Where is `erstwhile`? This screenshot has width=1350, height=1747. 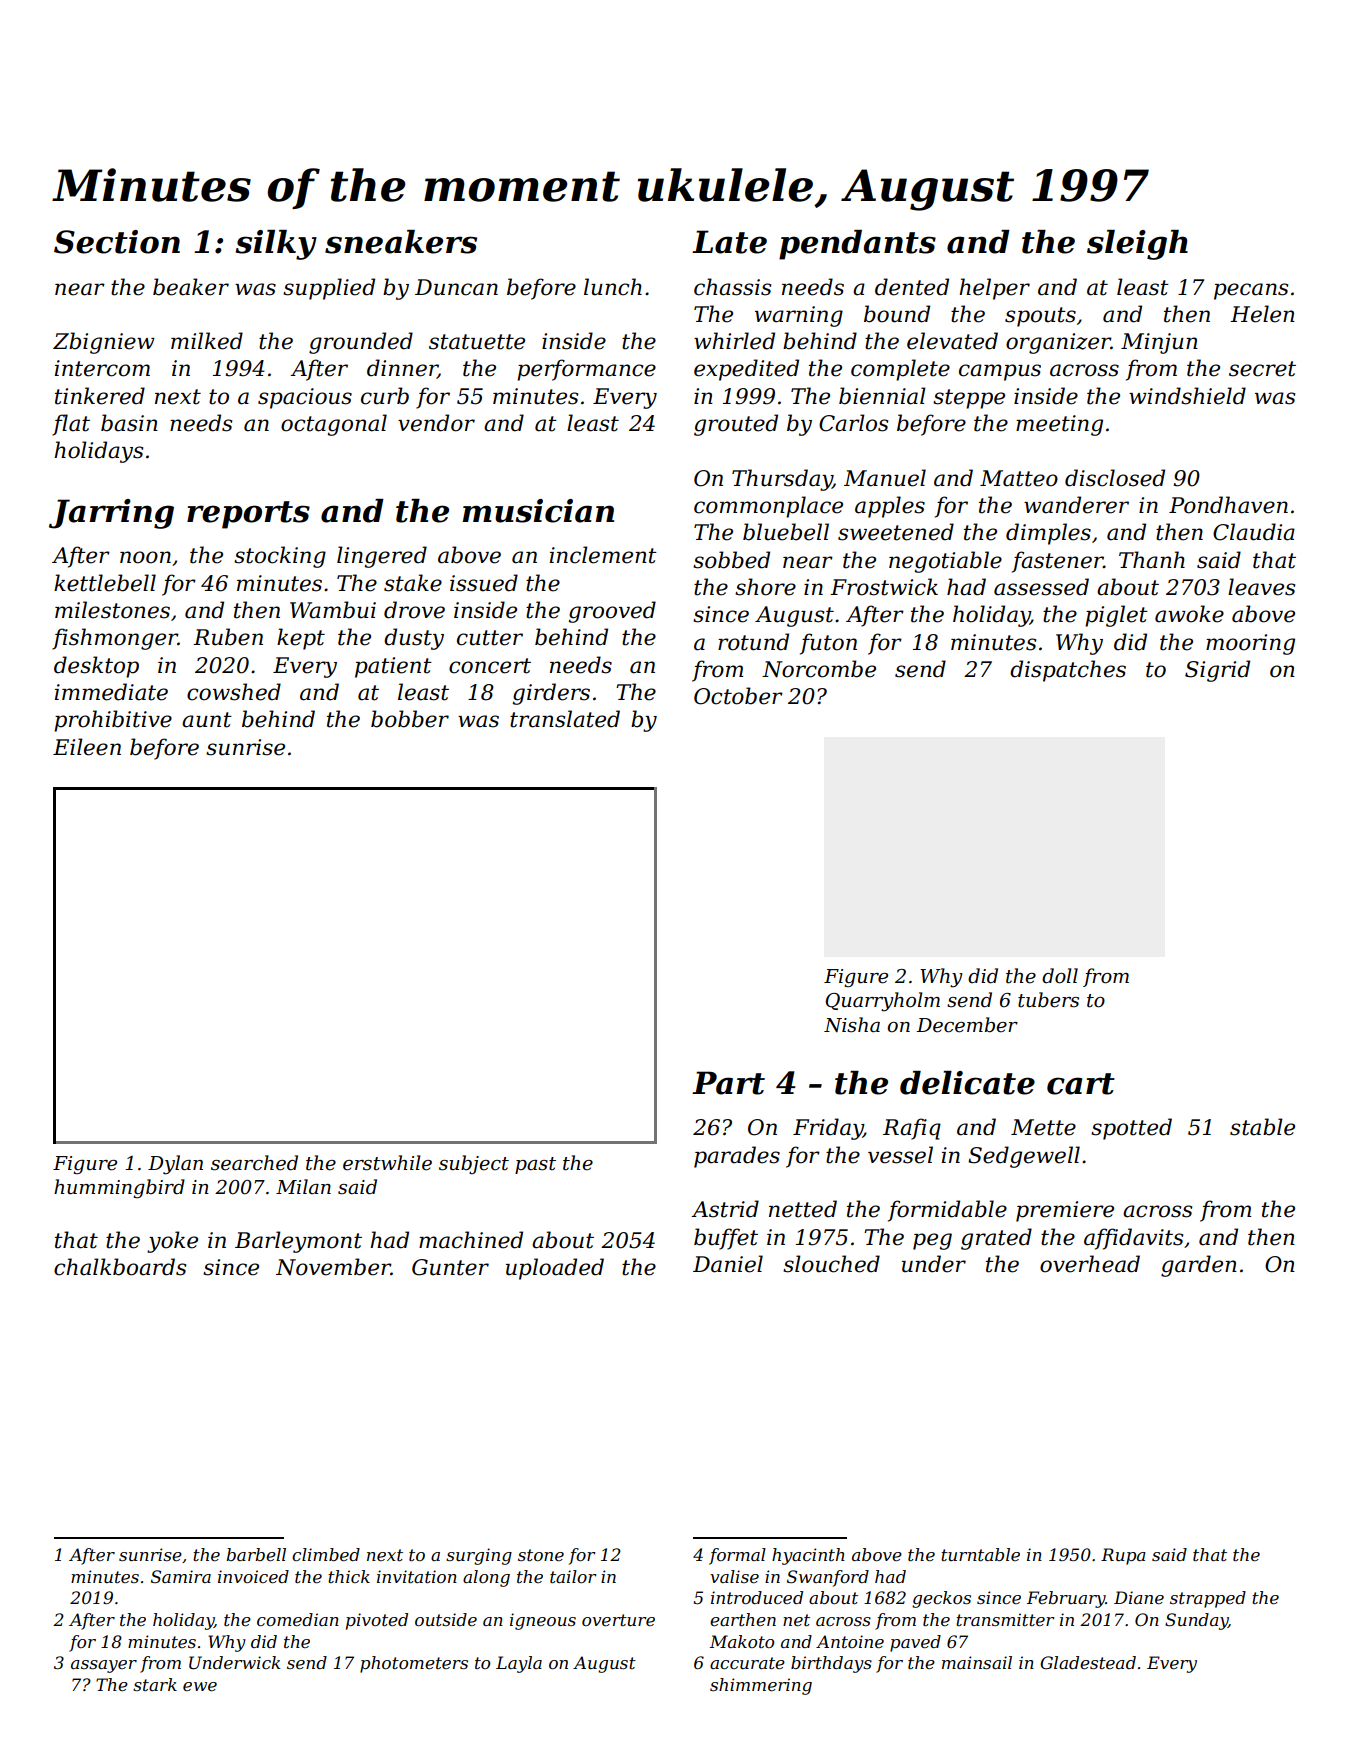
erstwhile is located at coordinates (387, 1163).
